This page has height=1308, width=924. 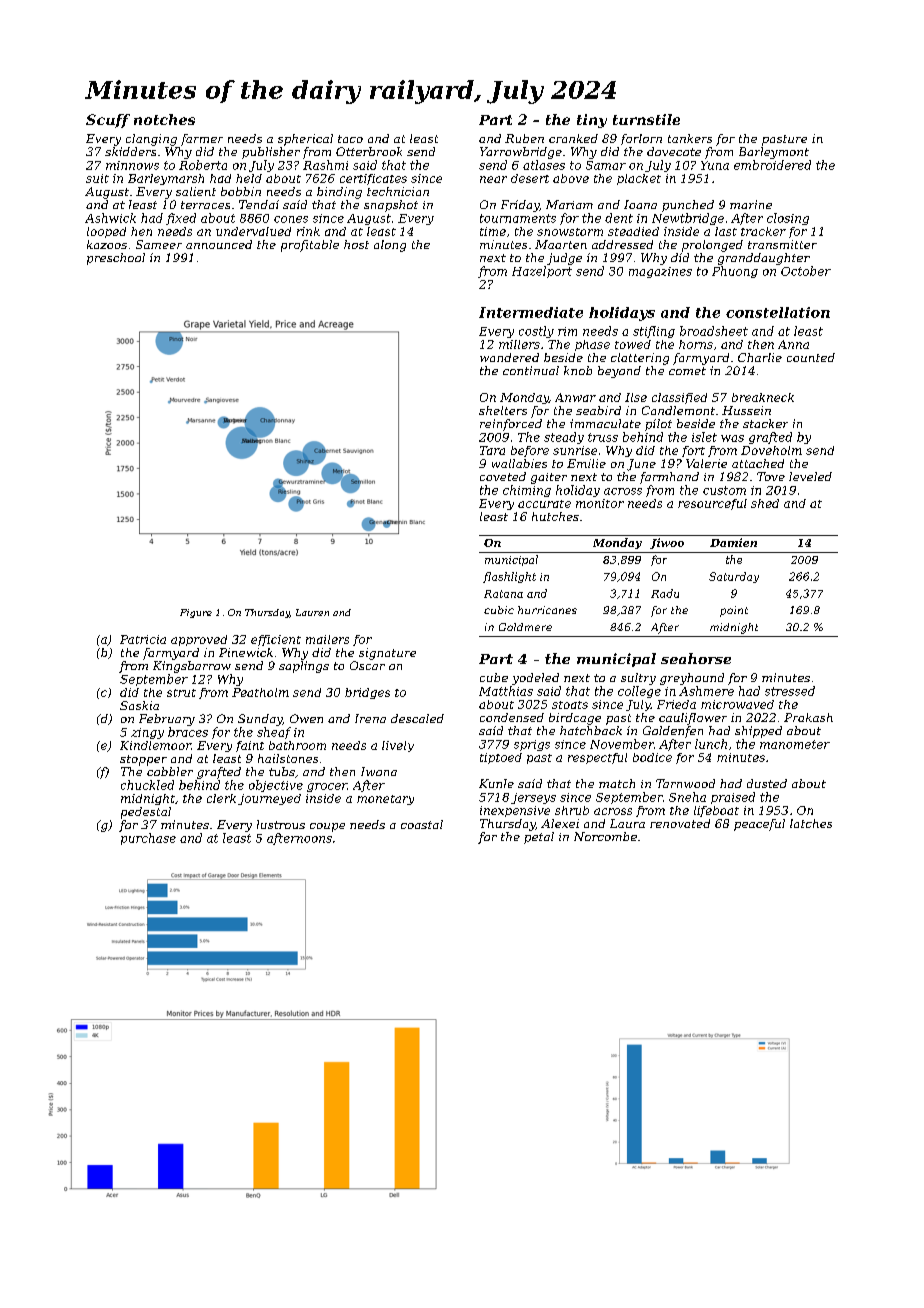 I want to click on Iwona, so click(x=379, y=771).
